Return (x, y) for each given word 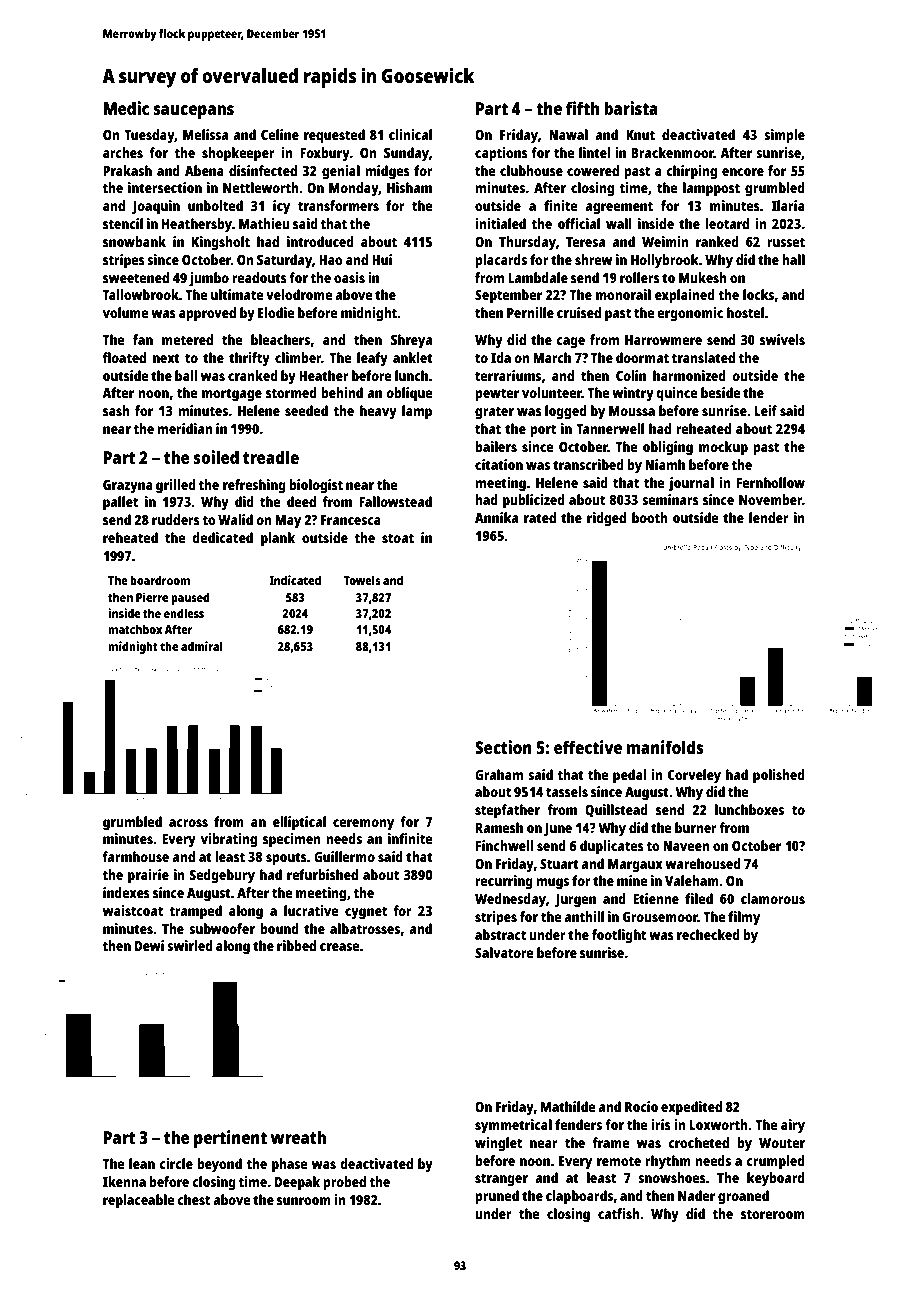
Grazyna (128, 486)
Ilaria (788, 205)
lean (142, 1163)
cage (570, 343)
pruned (497, 1197)
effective (588, 747)
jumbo (209, 279)
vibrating (229, 840)
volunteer (552, 392)
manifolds (665, 747)
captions (501, 154)
